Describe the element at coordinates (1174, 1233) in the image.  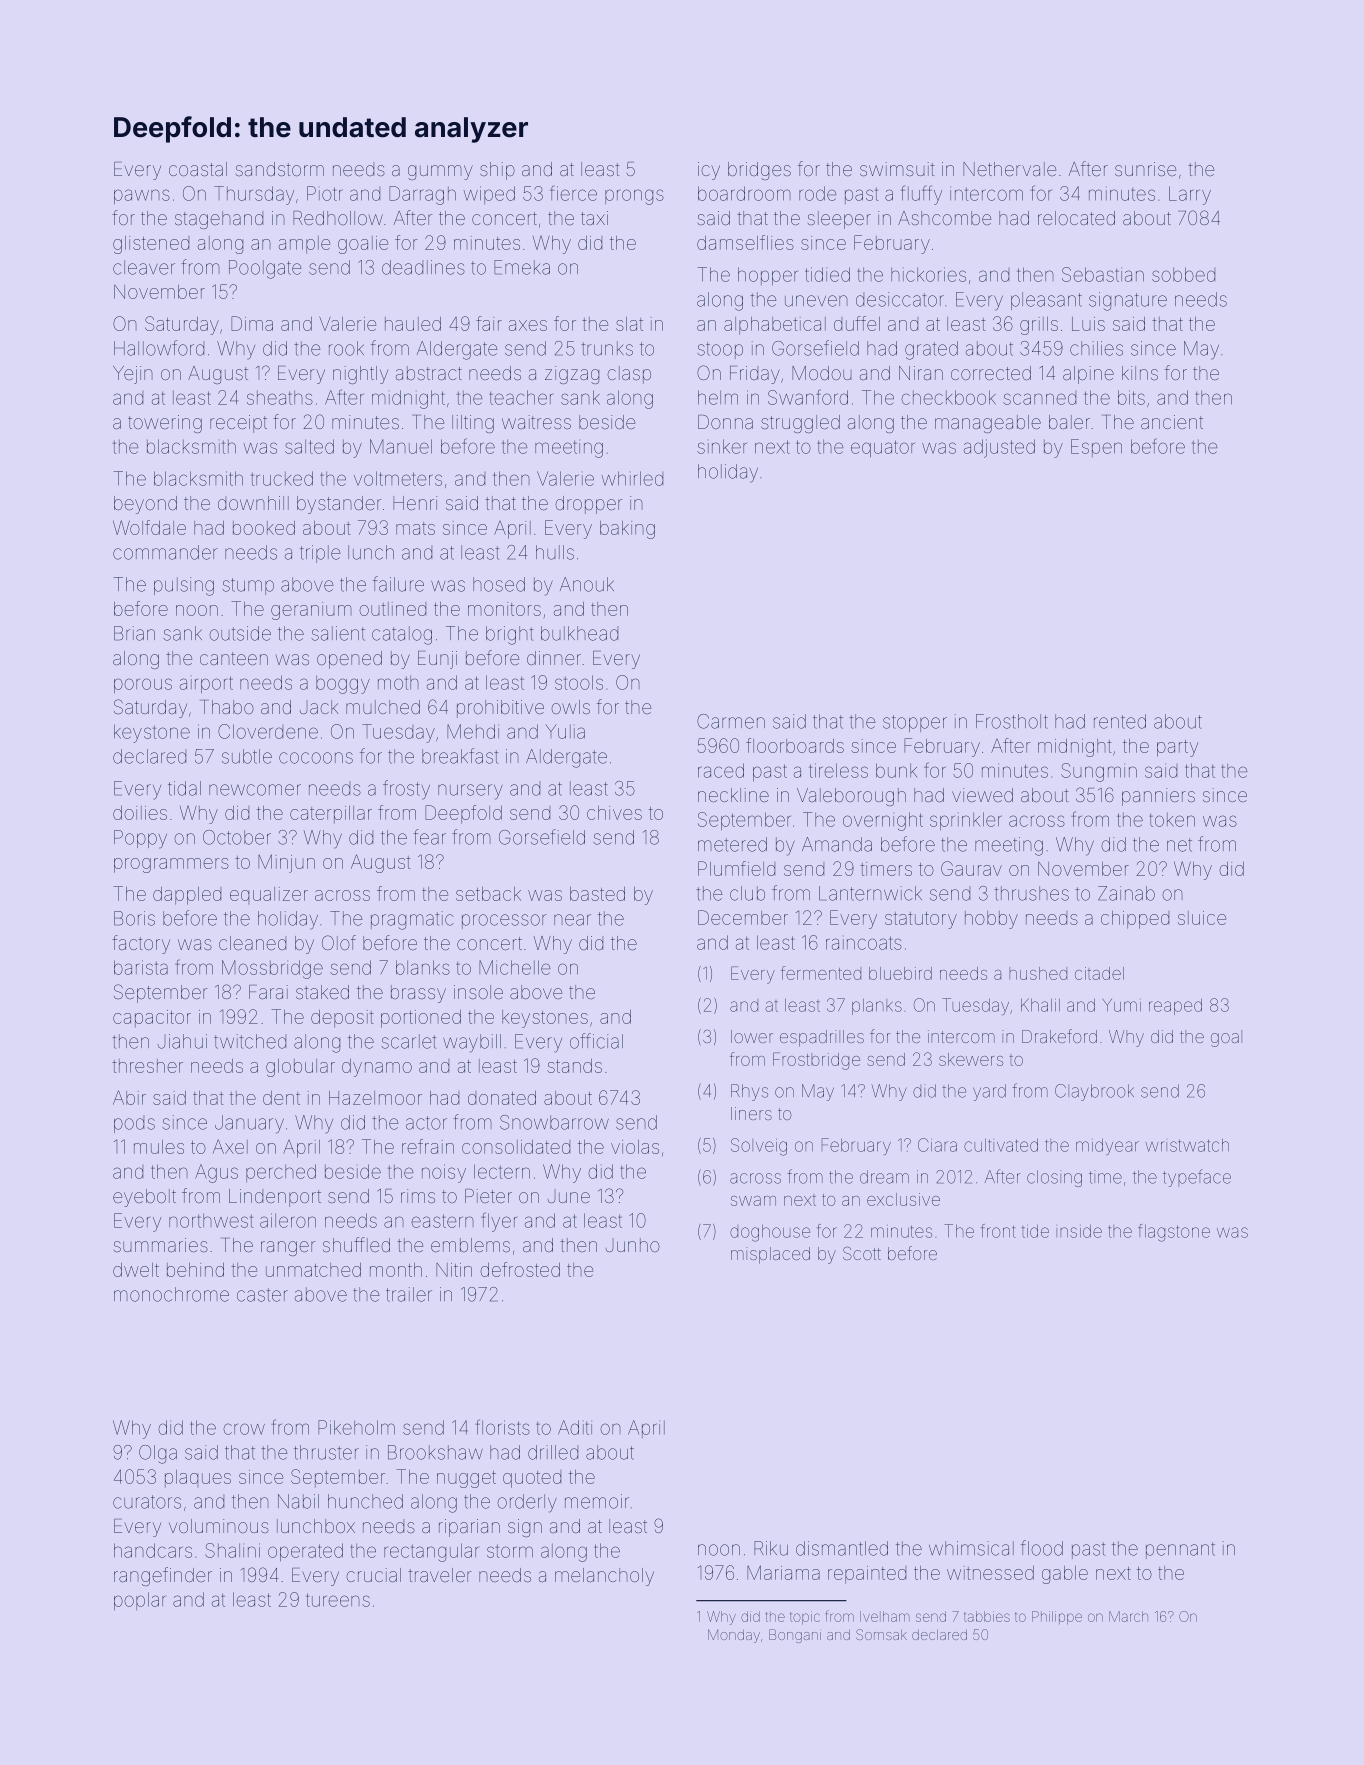
I see `flagstone` at that location.
